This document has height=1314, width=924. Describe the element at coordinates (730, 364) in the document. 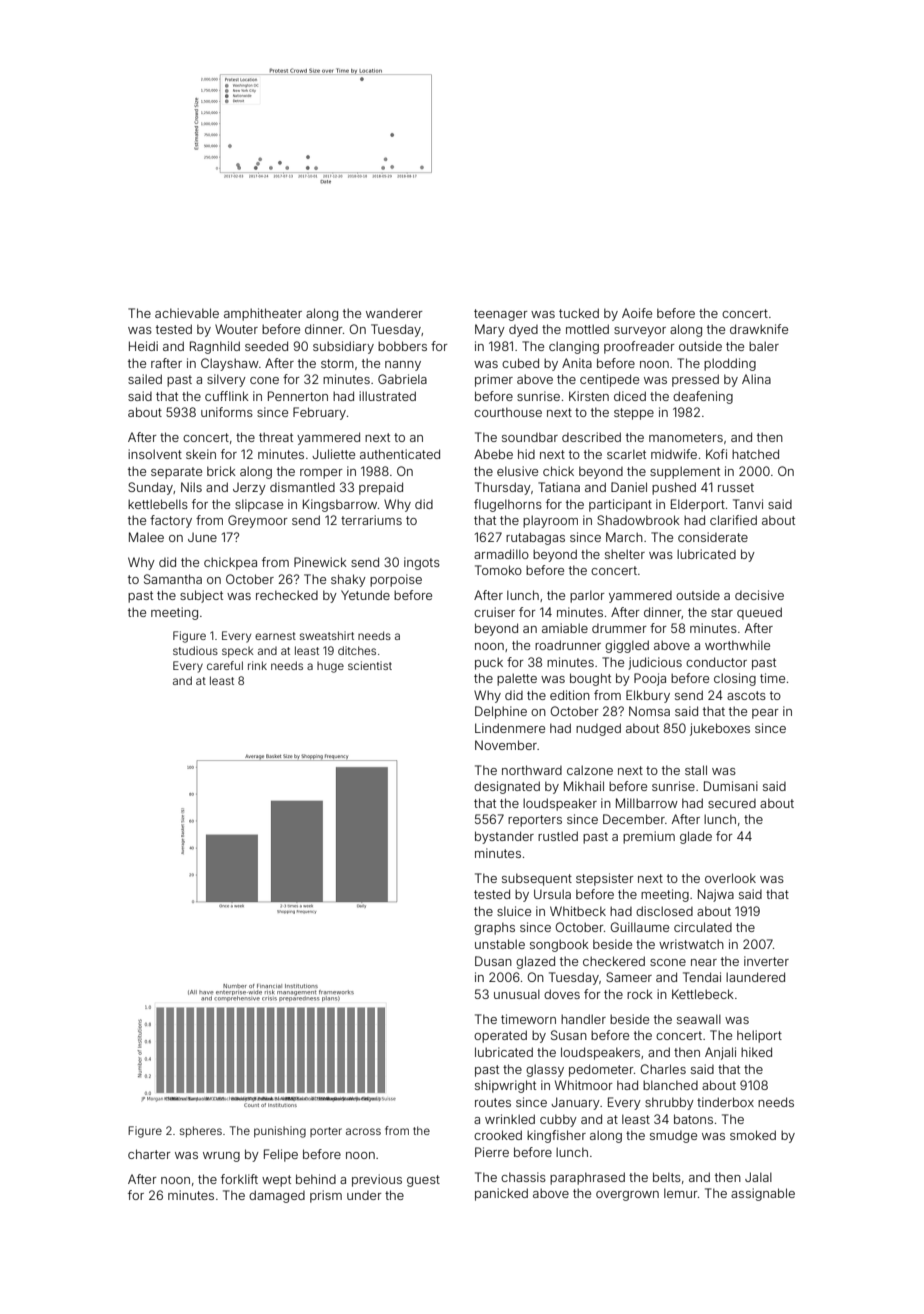

I see `plodding` at that location.
